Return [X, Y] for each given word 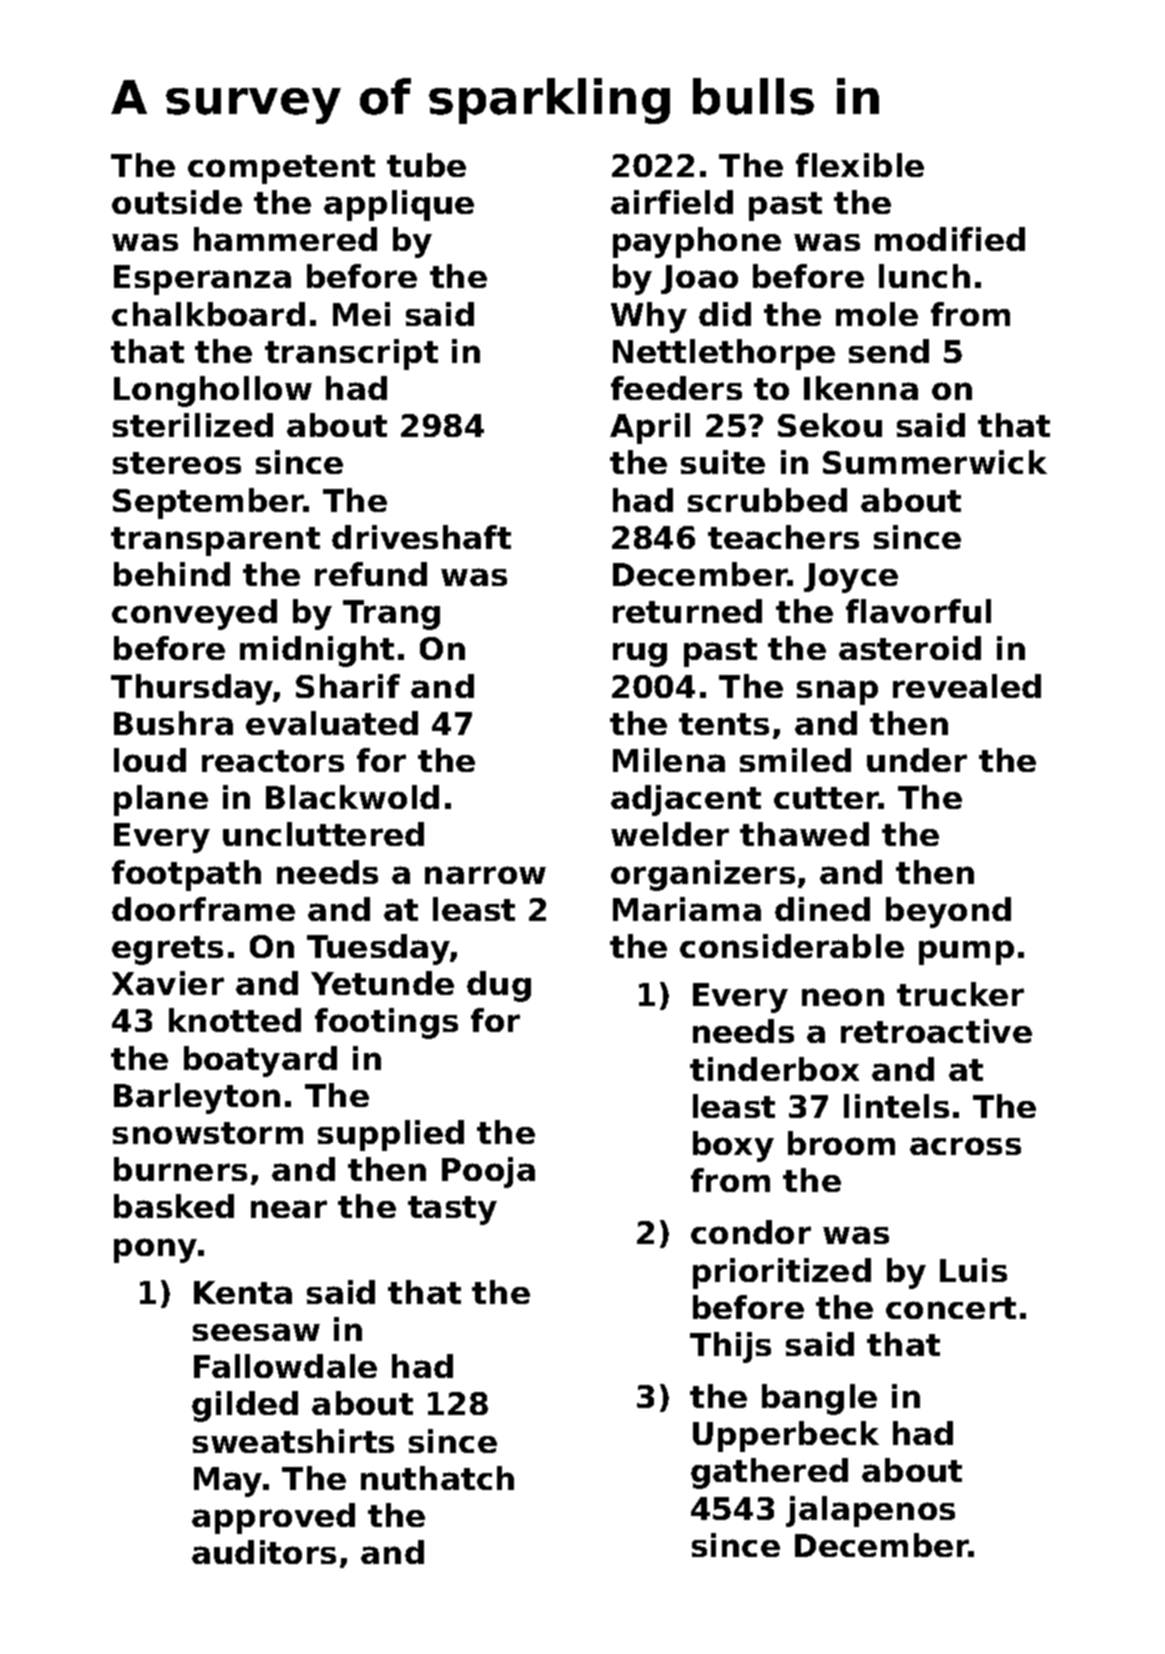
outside [177, 202]
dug [499, 986]
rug [640, 654]
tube [426, 165]
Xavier [168, 983]
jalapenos [870, 1511]
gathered [769, 1473]
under [917, 760]
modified [950, 239]
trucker [960, 994]
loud [150, 760]
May [228, 1482]
